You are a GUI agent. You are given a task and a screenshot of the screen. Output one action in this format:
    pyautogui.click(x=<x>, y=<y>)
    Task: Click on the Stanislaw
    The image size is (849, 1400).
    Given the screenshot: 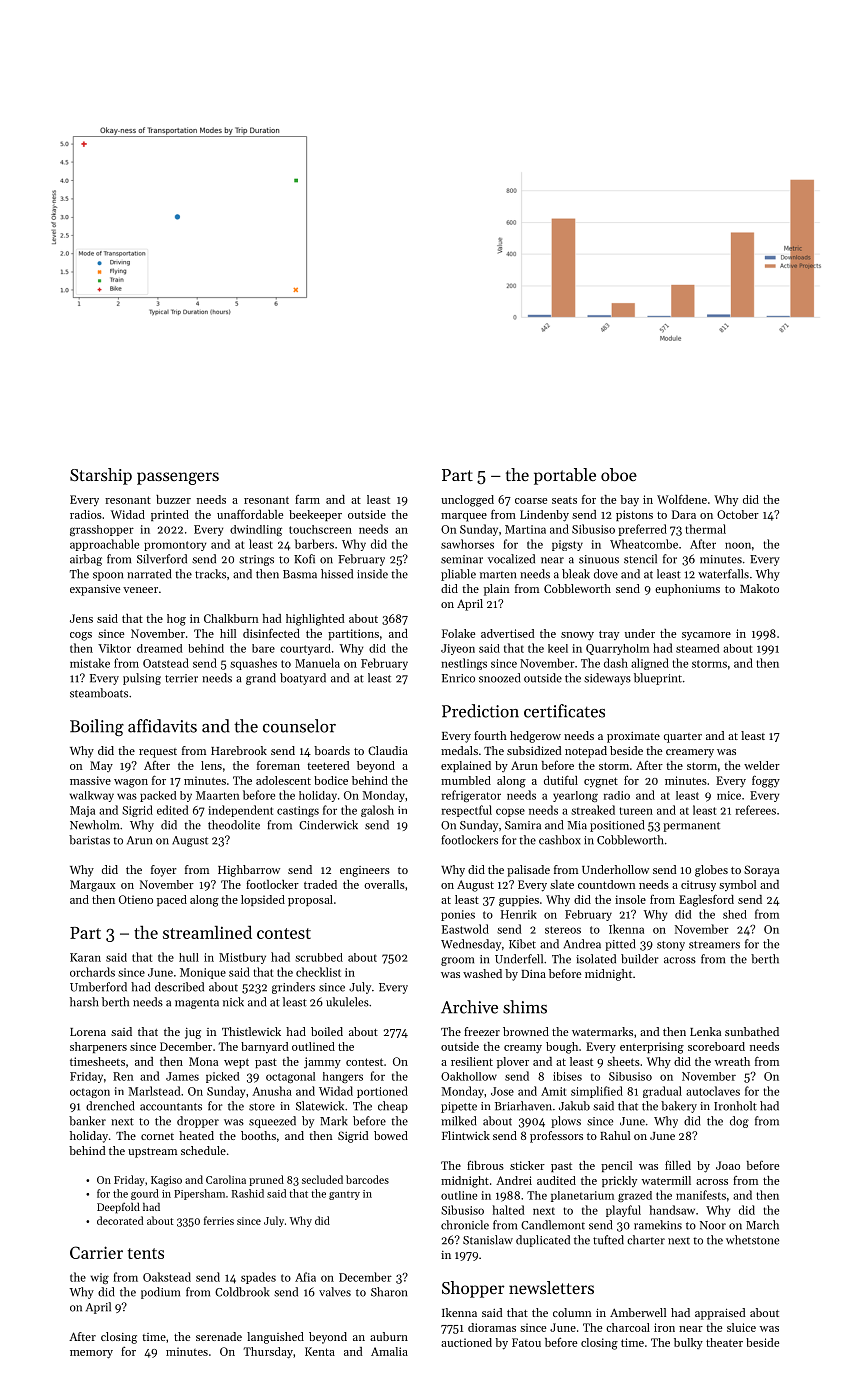 What is the action you would take?
    pyautogui.click(x=488, y=1240)
